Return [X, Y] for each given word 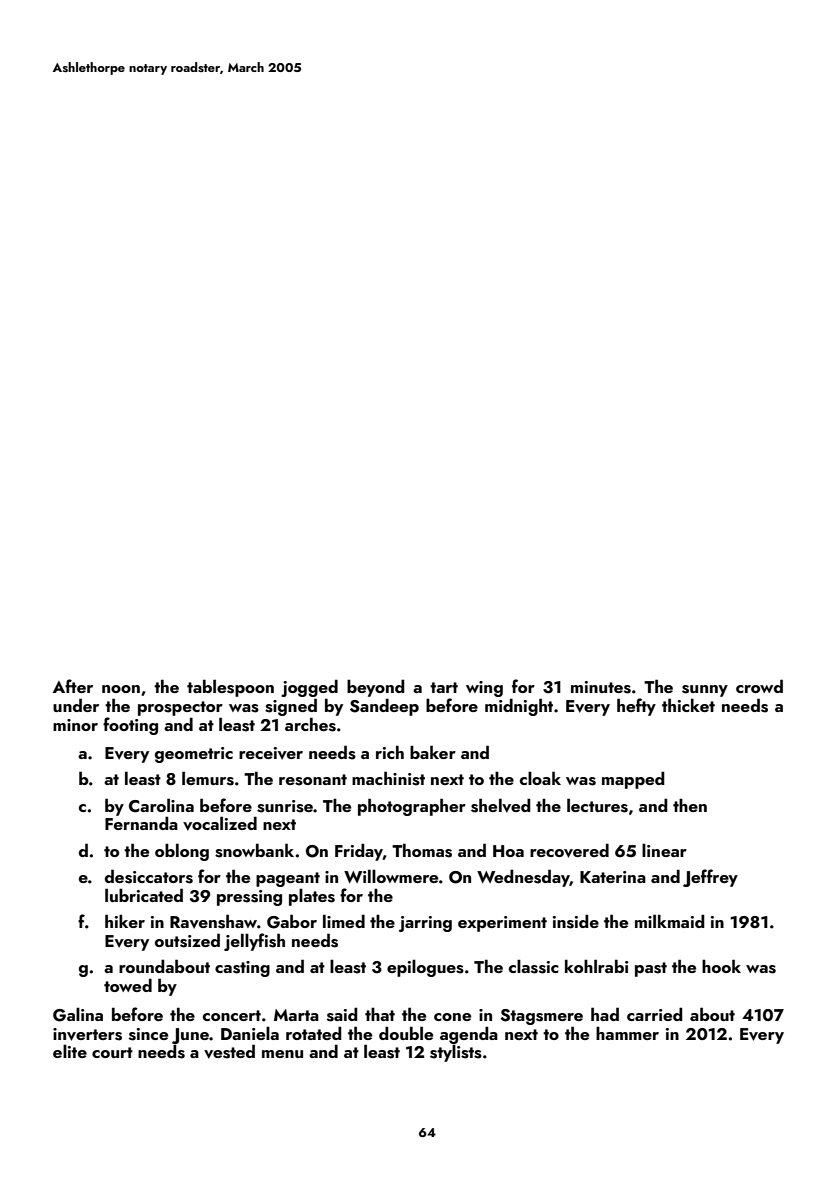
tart [444, 687]
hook [721, 966]
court [112, 1052]
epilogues [425, 968]
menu [282, 1054]
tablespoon [230, 688]
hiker [125, 921]
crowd [759, 686]
